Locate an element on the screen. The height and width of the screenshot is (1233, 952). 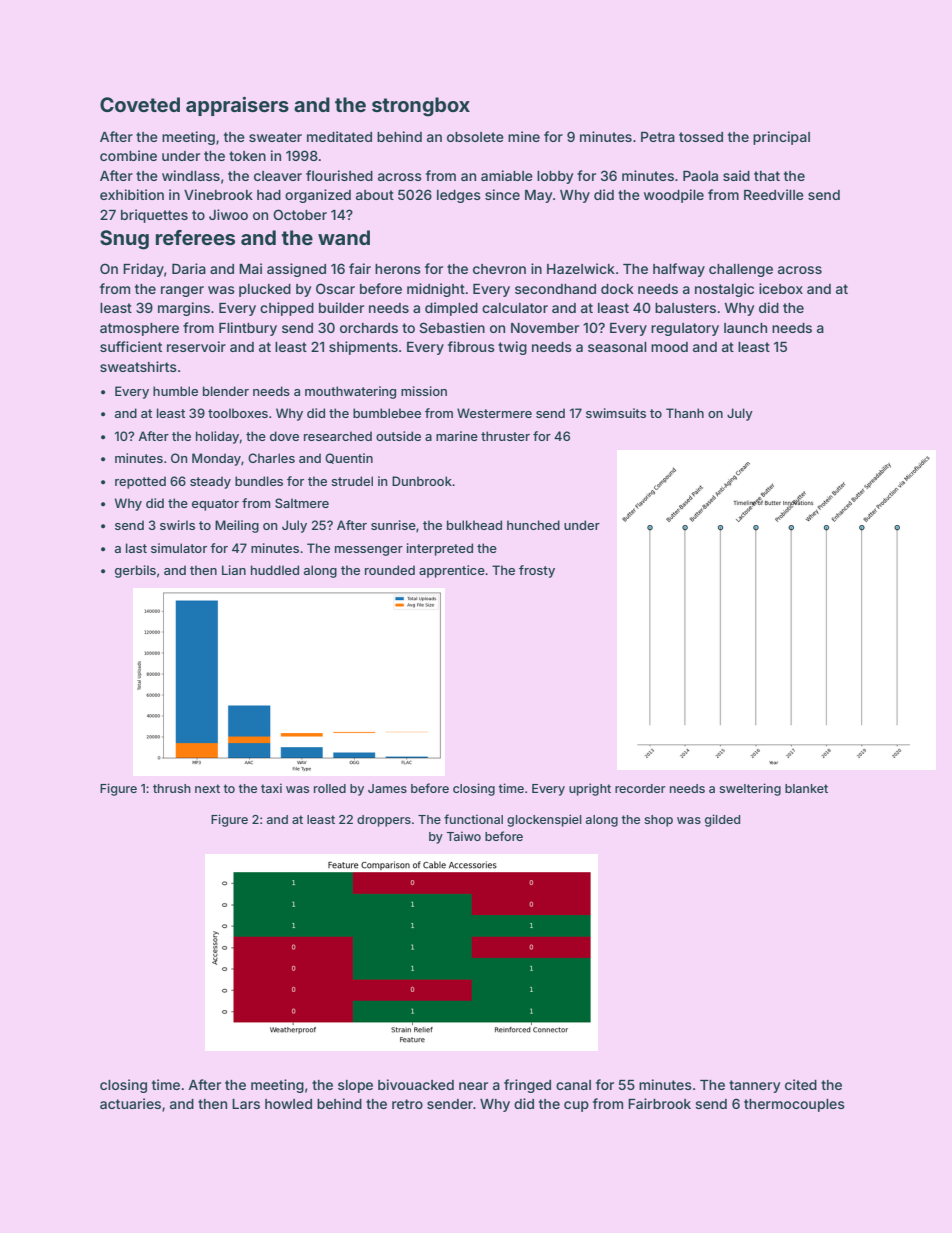
Snug is located at coordinates (124, 240).
